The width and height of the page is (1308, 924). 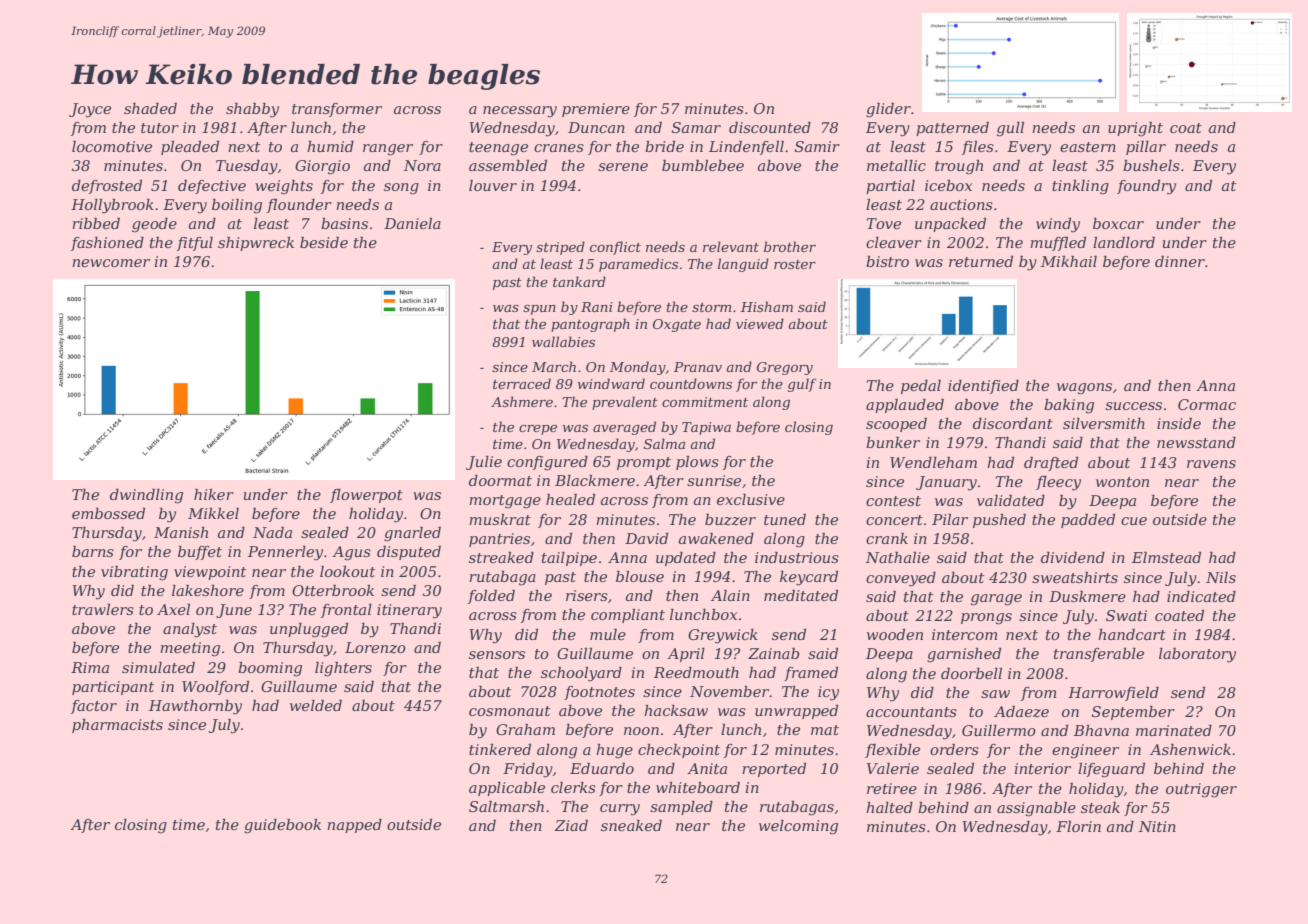 I want to click on Tove, so click(x=884, y=223).
